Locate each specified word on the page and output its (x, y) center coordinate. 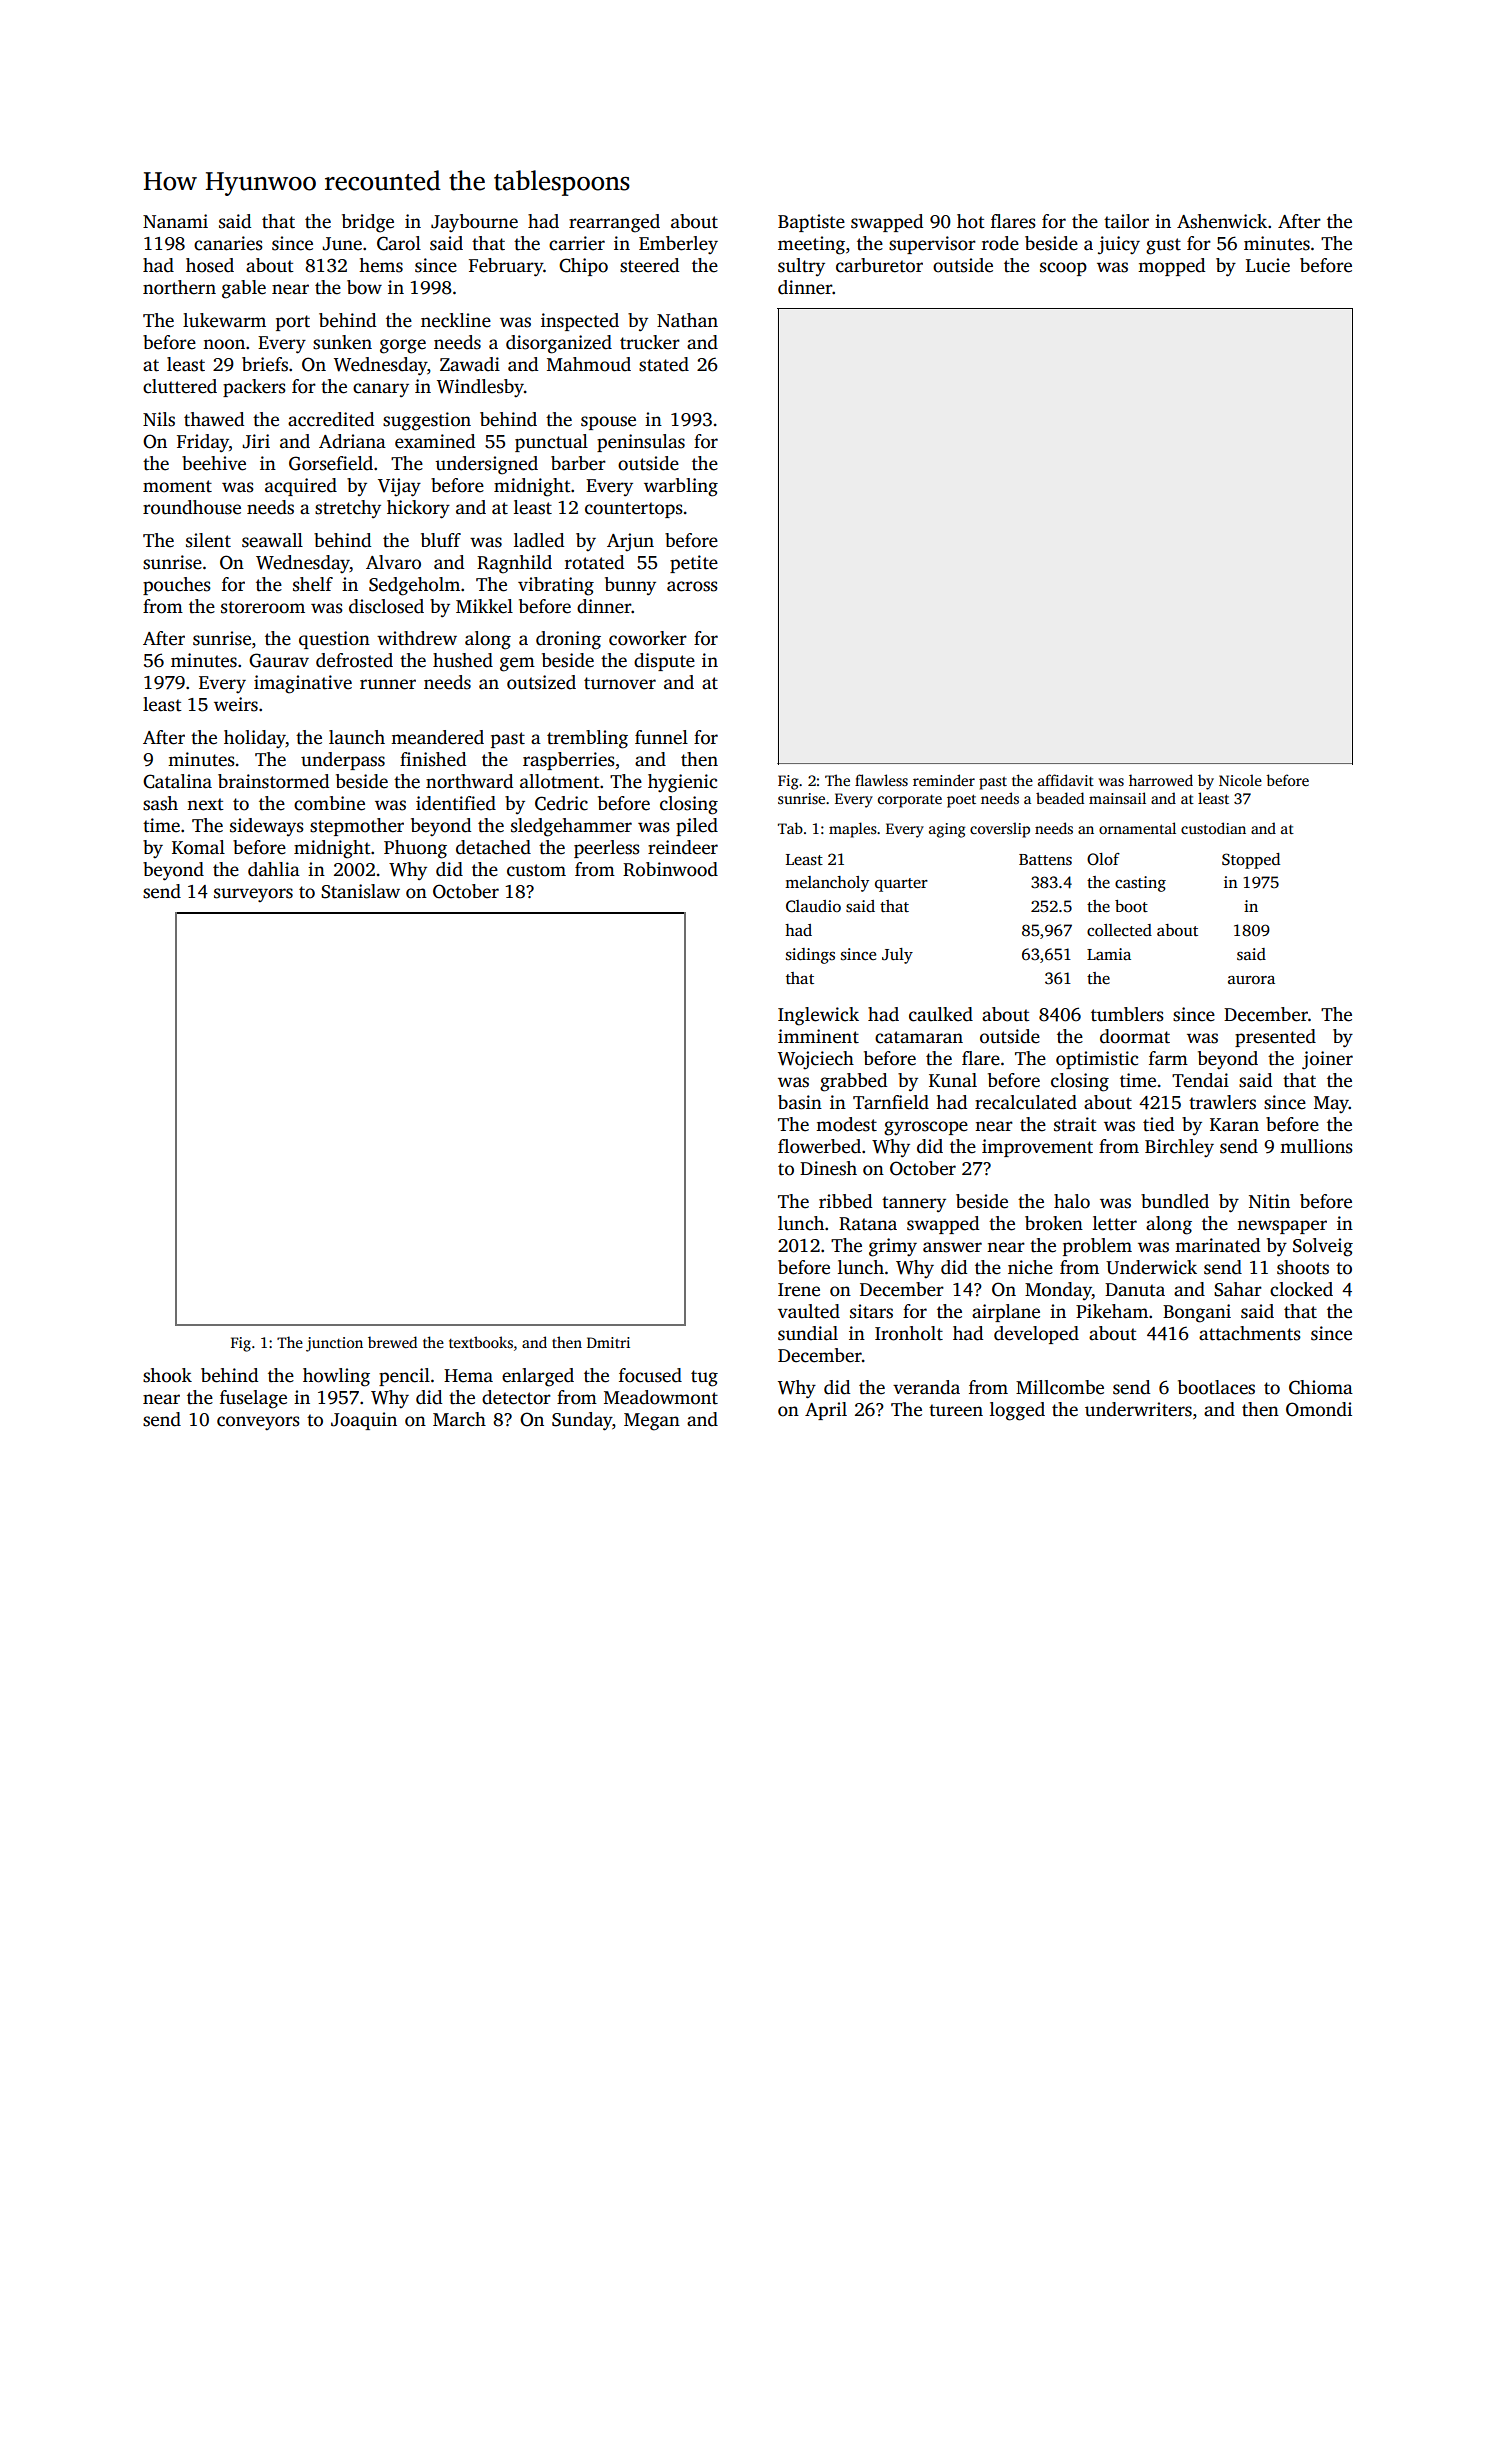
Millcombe (1060, 1387)
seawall (272, 540)
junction (334, 1344)
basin (800, 1102)
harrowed (1161, 780)
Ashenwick (1222, 221)
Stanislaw (360, 891)
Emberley (678, 245)
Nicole (1240, 780)
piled (697, 827)
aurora (1251, 980)
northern (179, 287)
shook (167, 1375)
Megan (652, 1422)
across (692, 586)
